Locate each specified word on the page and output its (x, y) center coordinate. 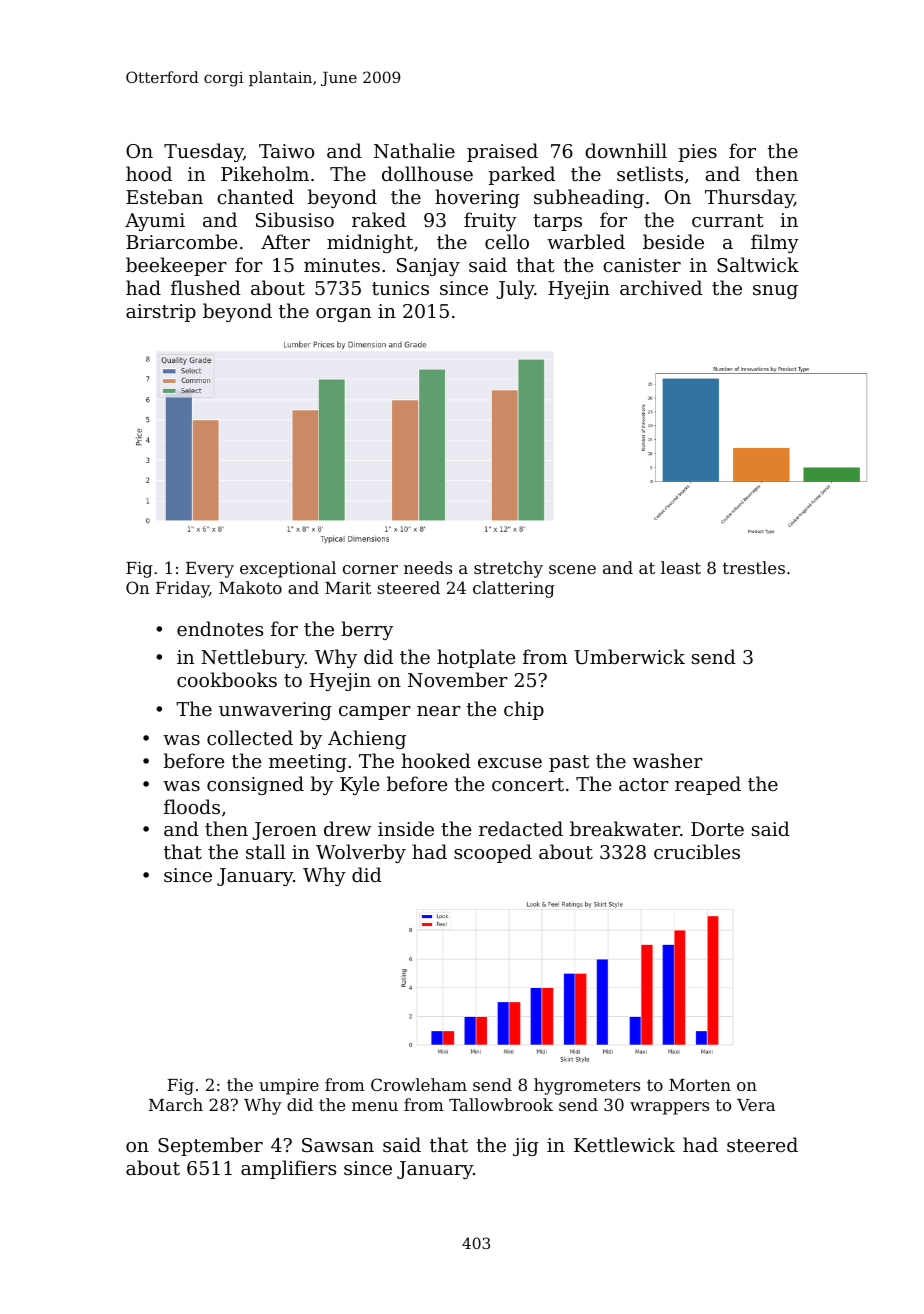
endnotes (220, 628)
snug (775, 292)
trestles (754, 567)
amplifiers (288, 1169)
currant (728, 220)
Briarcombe (181, 241)
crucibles (697, 851)
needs (428, 567)
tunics (400, 288)
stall (266, 851)
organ (343, 315)
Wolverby (361, 853)
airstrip (161, 313)
